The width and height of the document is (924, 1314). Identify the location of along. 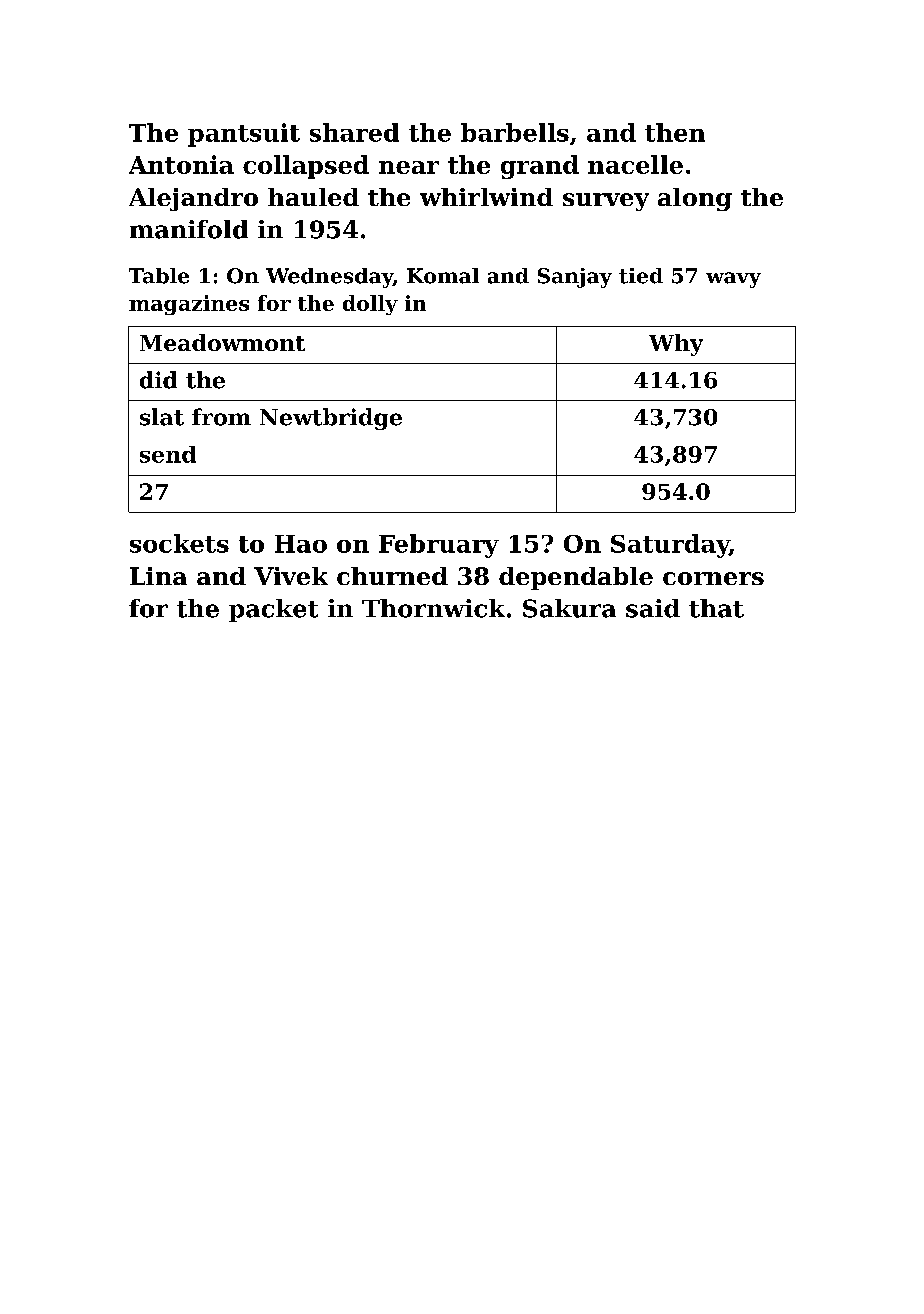
(695, 199).
